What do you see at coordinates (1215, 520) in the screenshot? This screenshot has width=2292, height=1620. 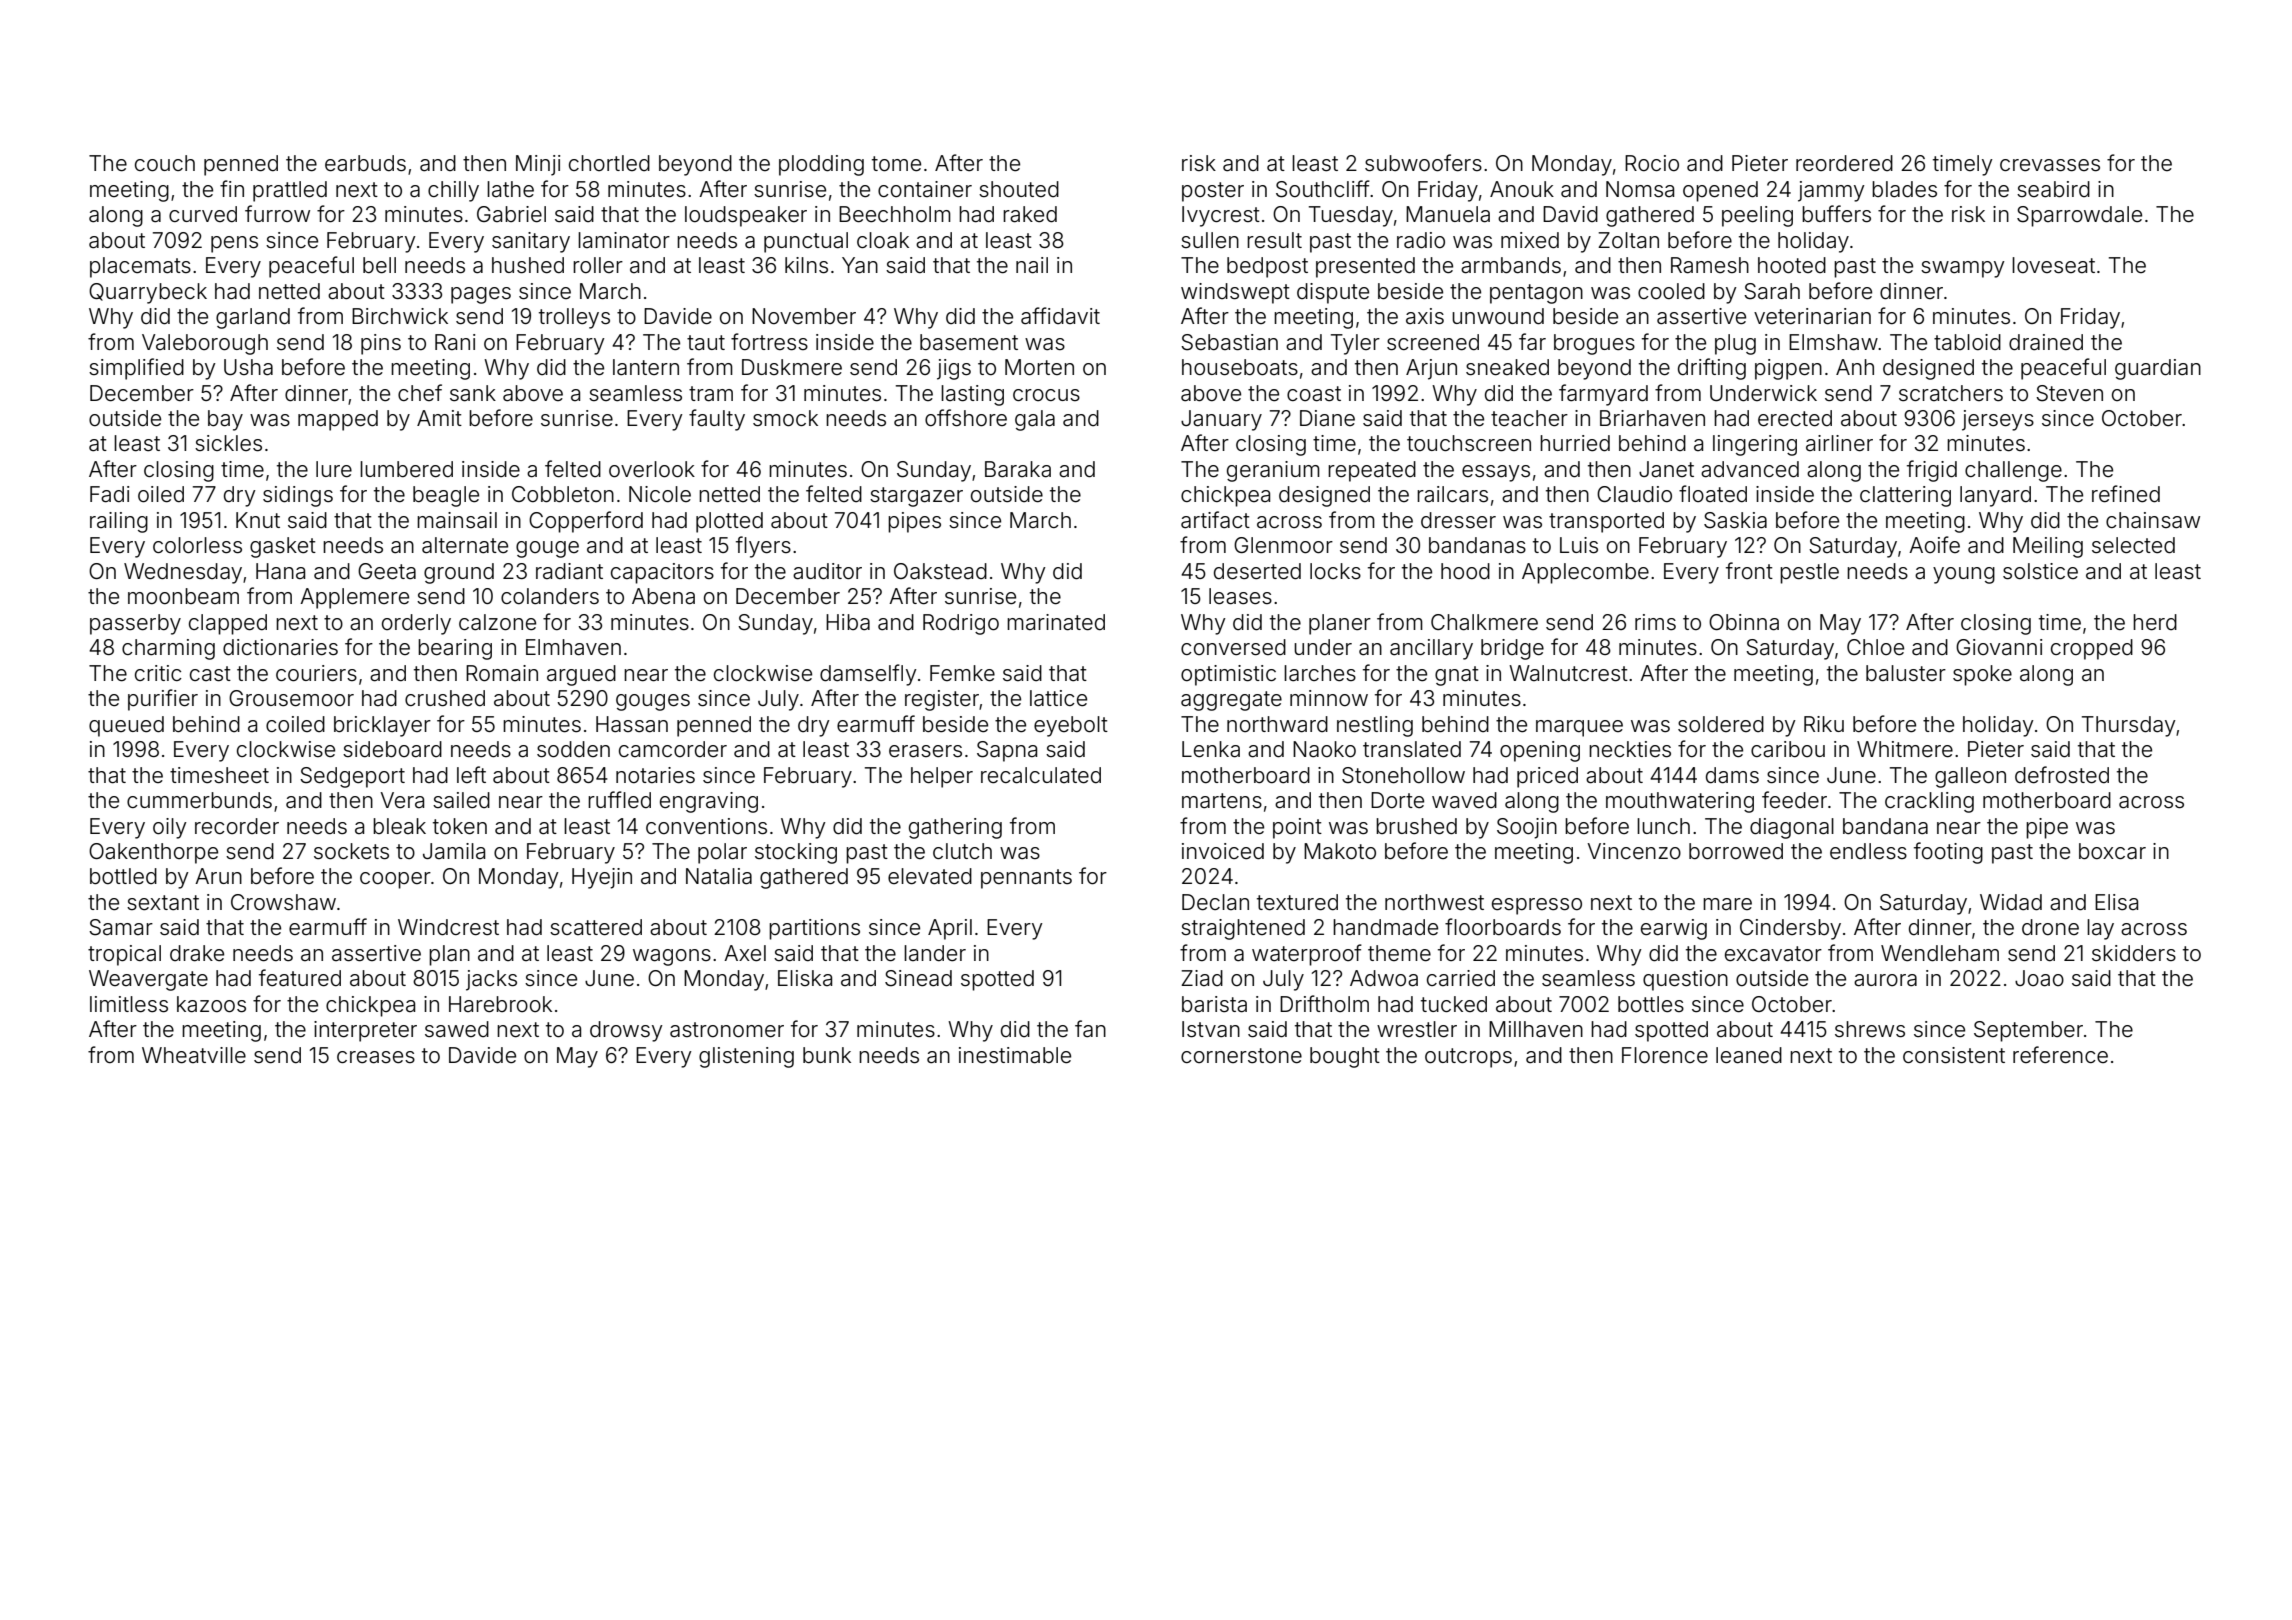 I see `artifact` at bounding box center [1215, 520].
